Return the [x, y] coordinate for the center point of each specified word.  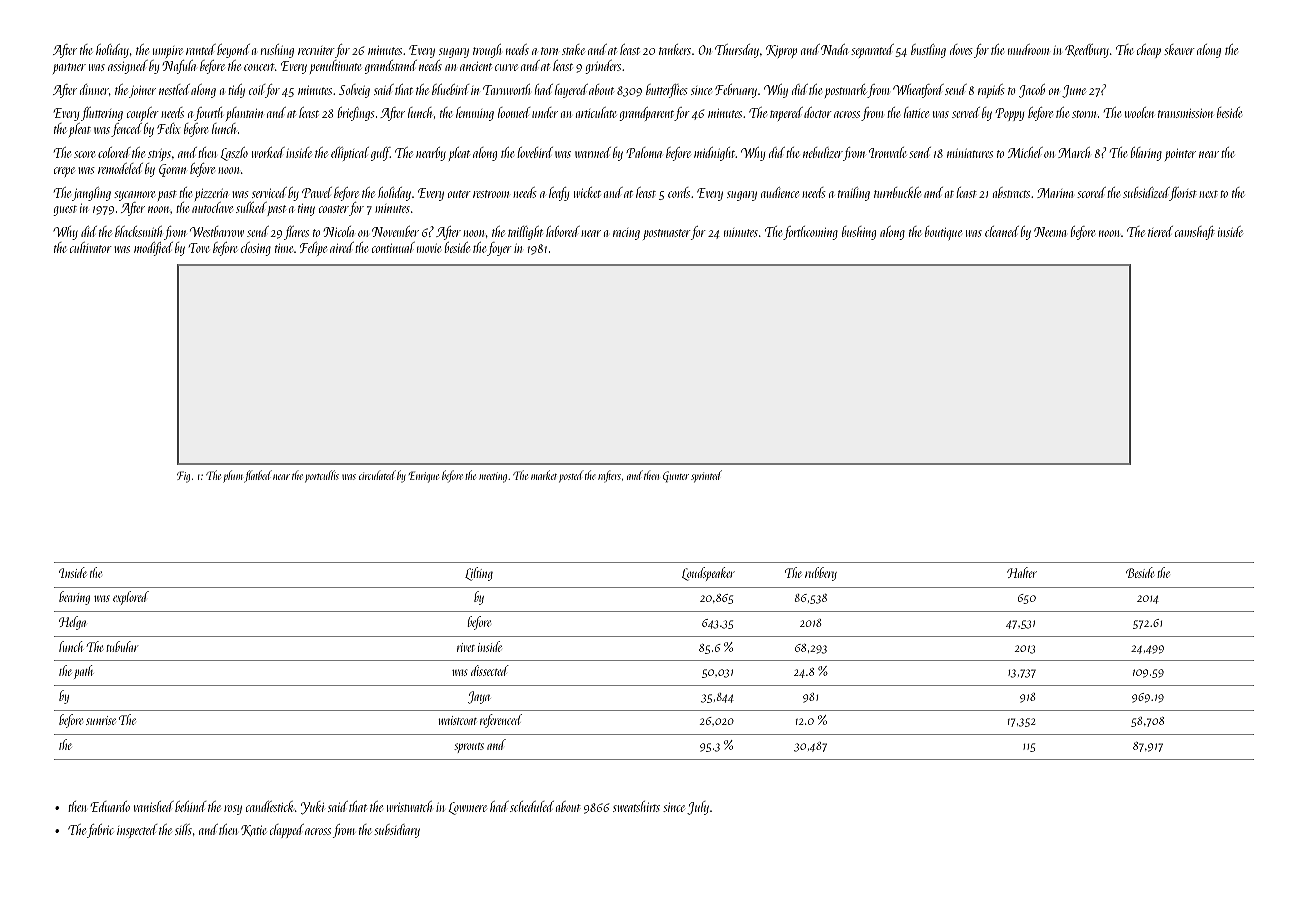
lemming [475, 114]
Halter [1022, 572]
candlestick [270, 806]
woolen [1139, 112]
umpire [168, 52]
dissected [490, 670]
